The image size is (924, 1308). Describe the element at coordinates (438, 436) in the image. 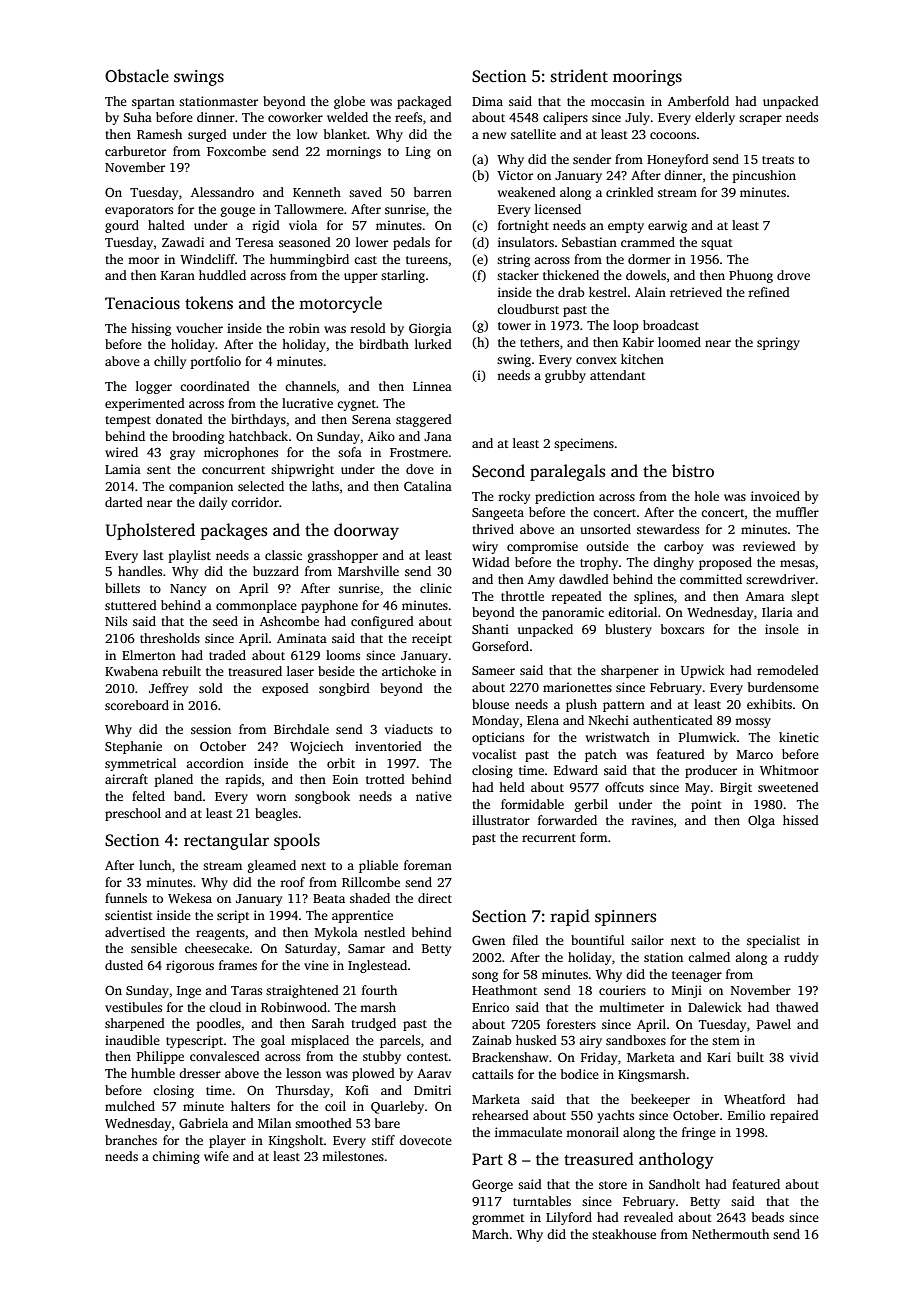

I see `Jana` at that location.
